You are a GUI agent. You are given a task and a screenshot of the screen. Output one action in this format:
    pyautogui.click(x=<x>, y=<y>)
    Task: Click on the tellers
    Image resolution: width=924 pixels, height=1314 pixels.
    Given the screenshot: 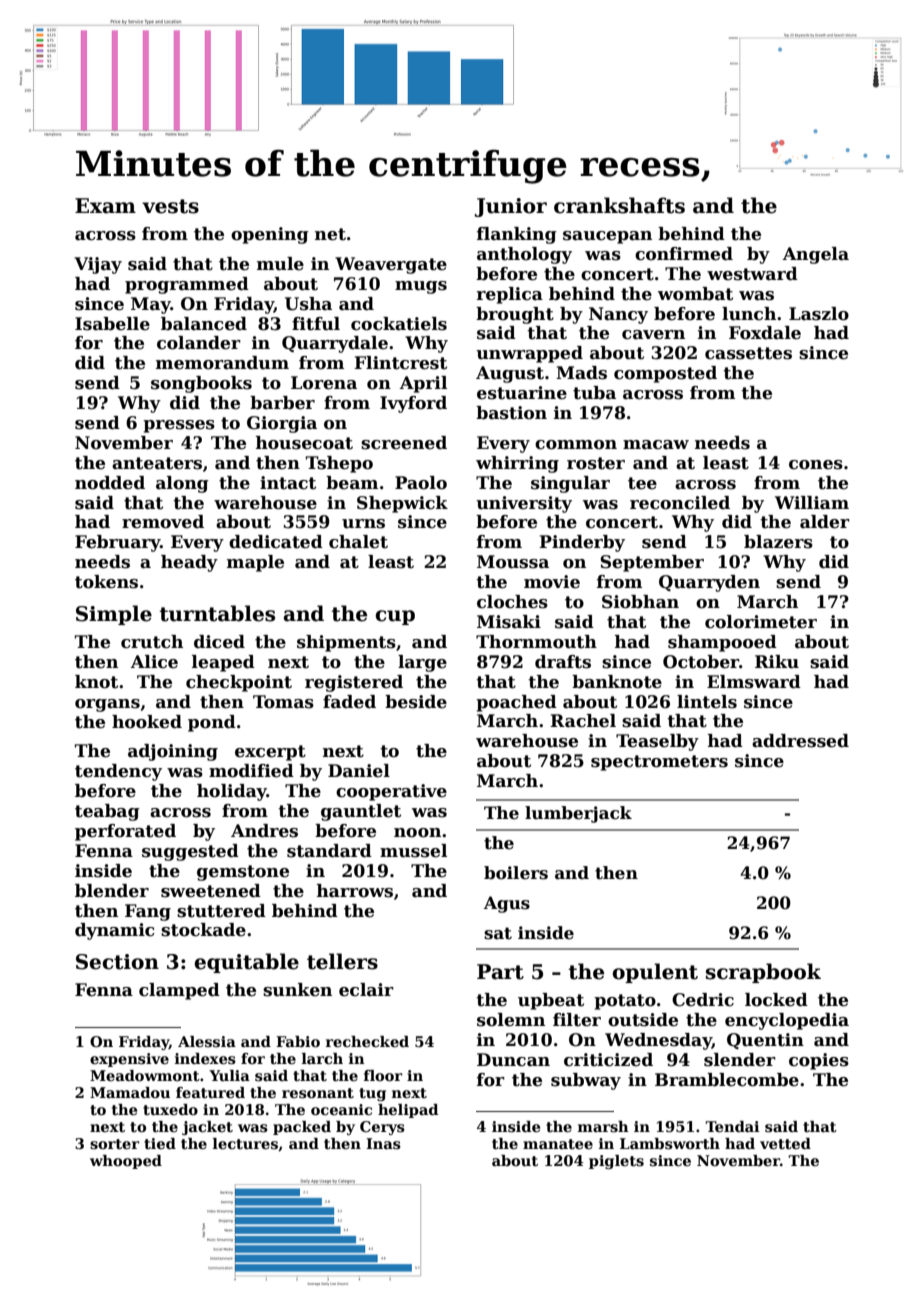 What is the action you would take?
    pyautogui.click(x=342, y=961)
